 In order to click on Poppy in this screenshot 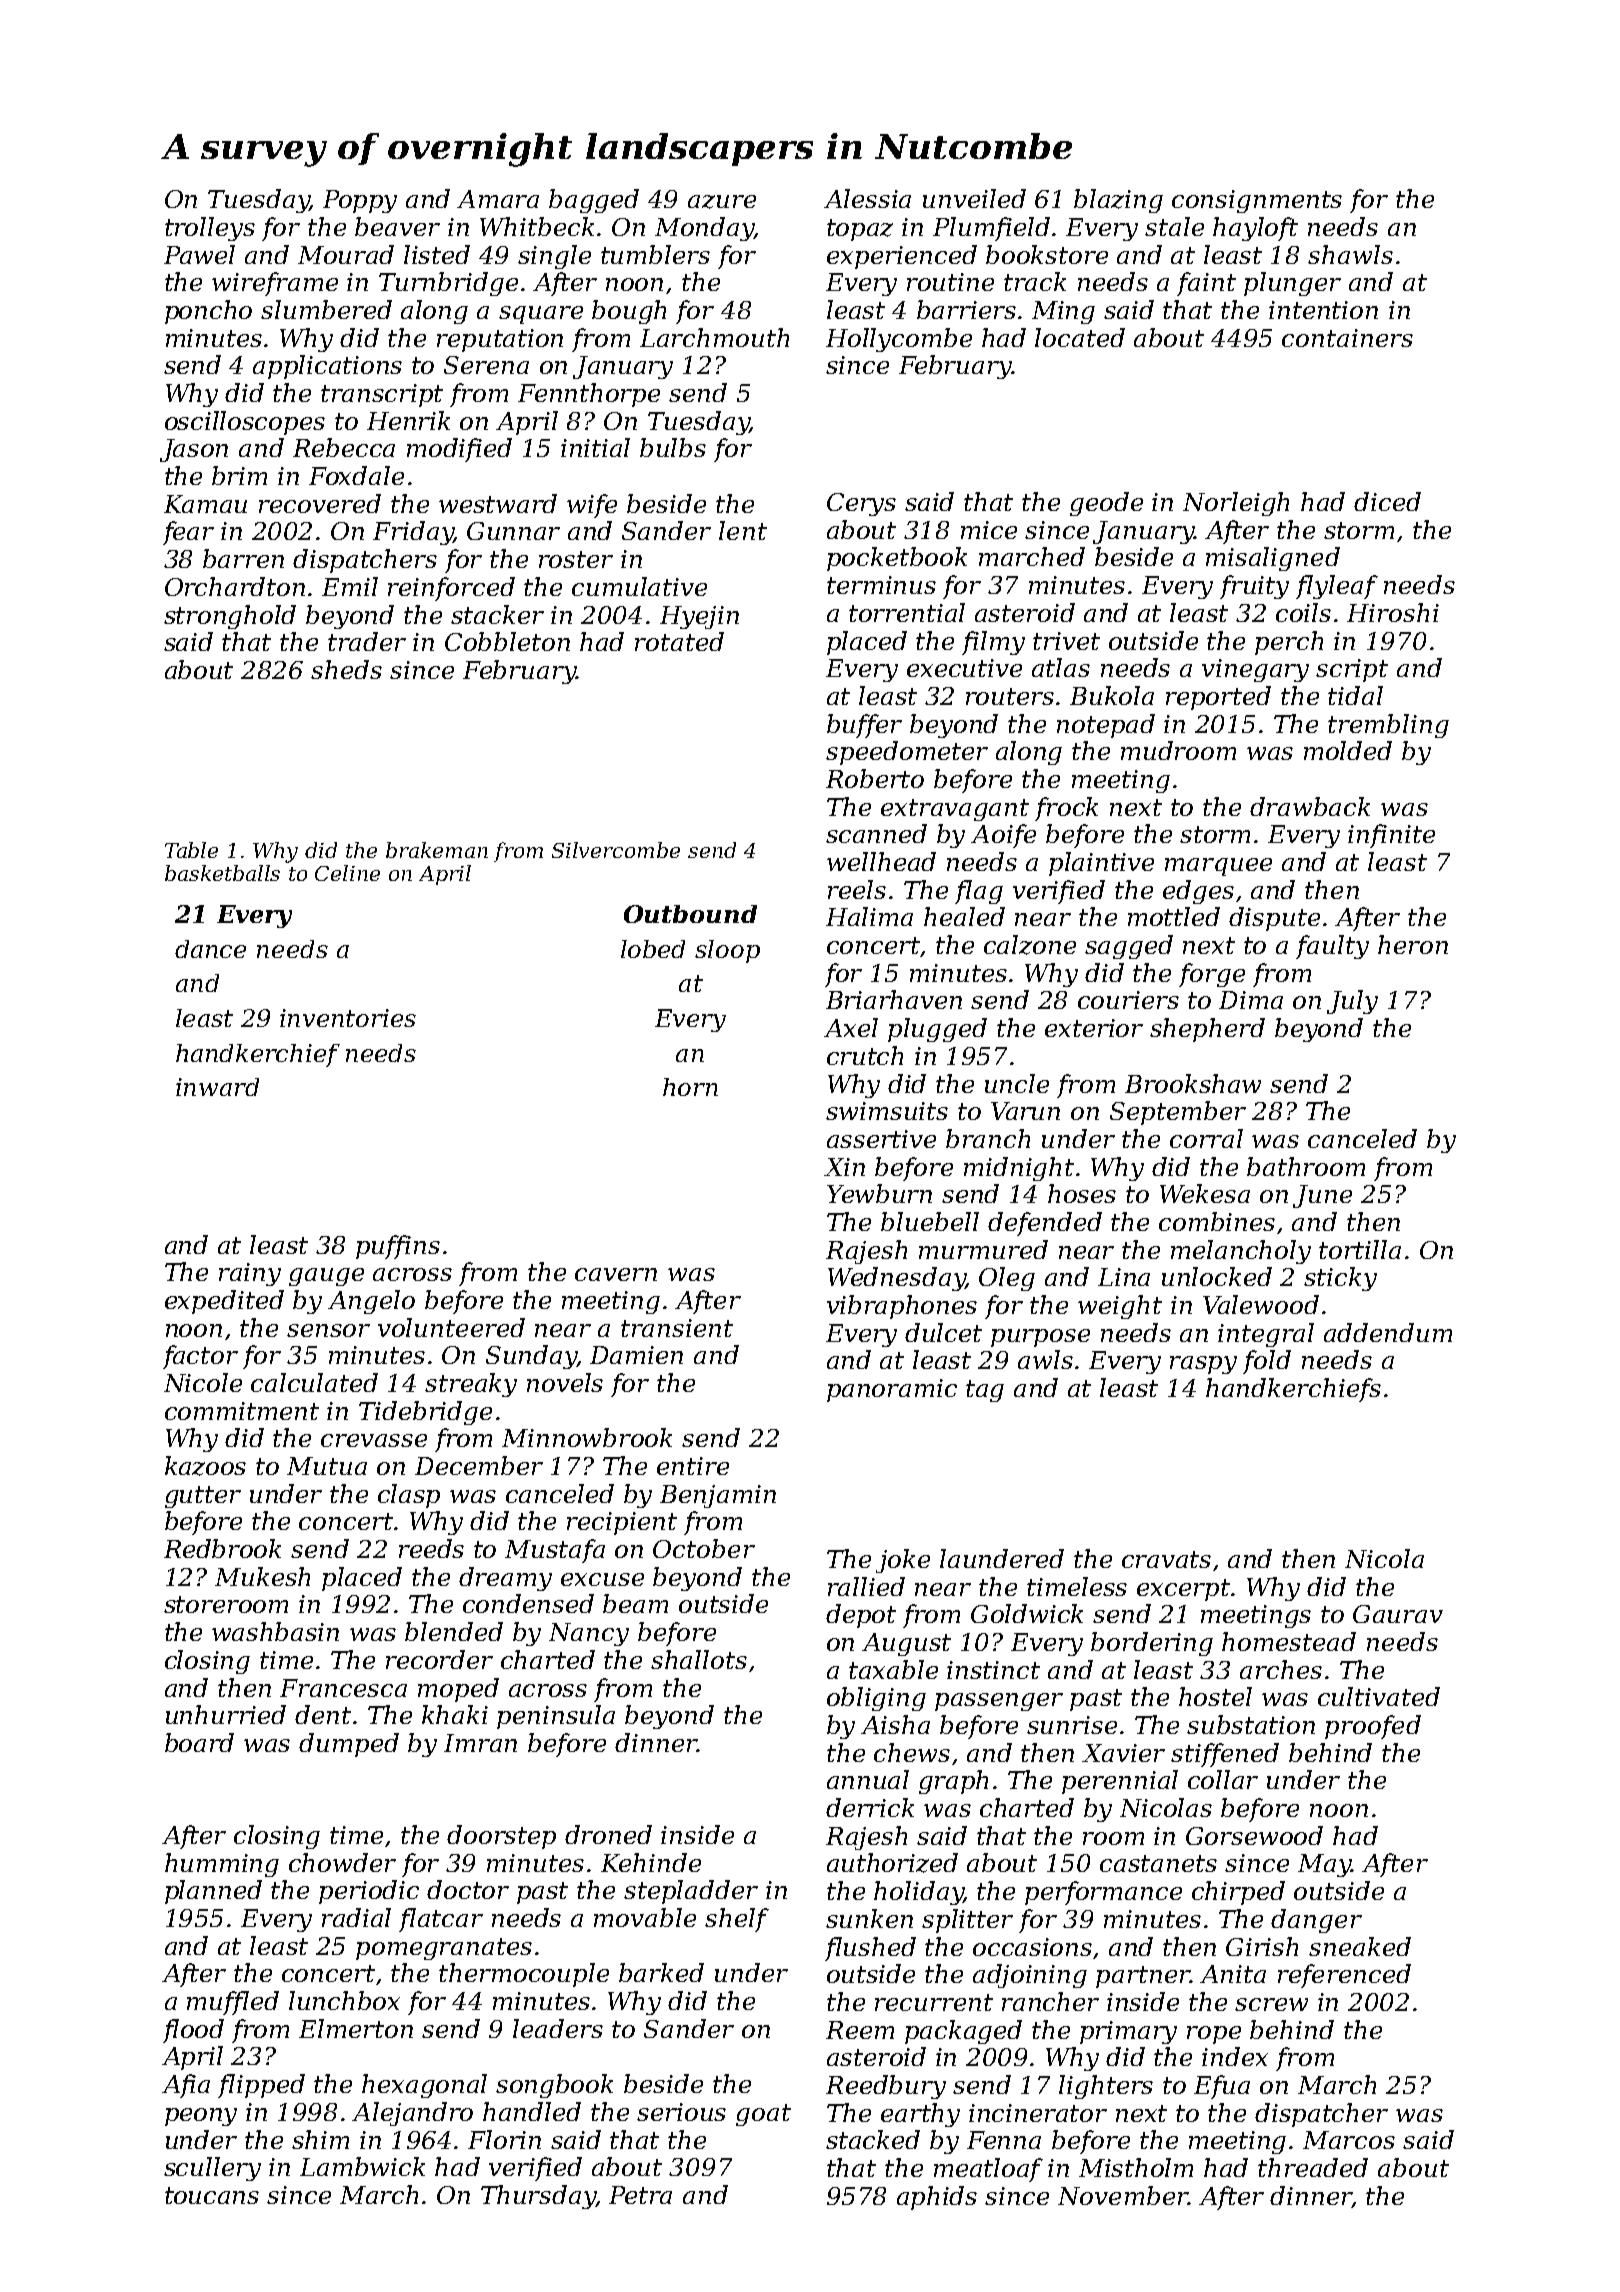, I will do `click(360, 201)`.
